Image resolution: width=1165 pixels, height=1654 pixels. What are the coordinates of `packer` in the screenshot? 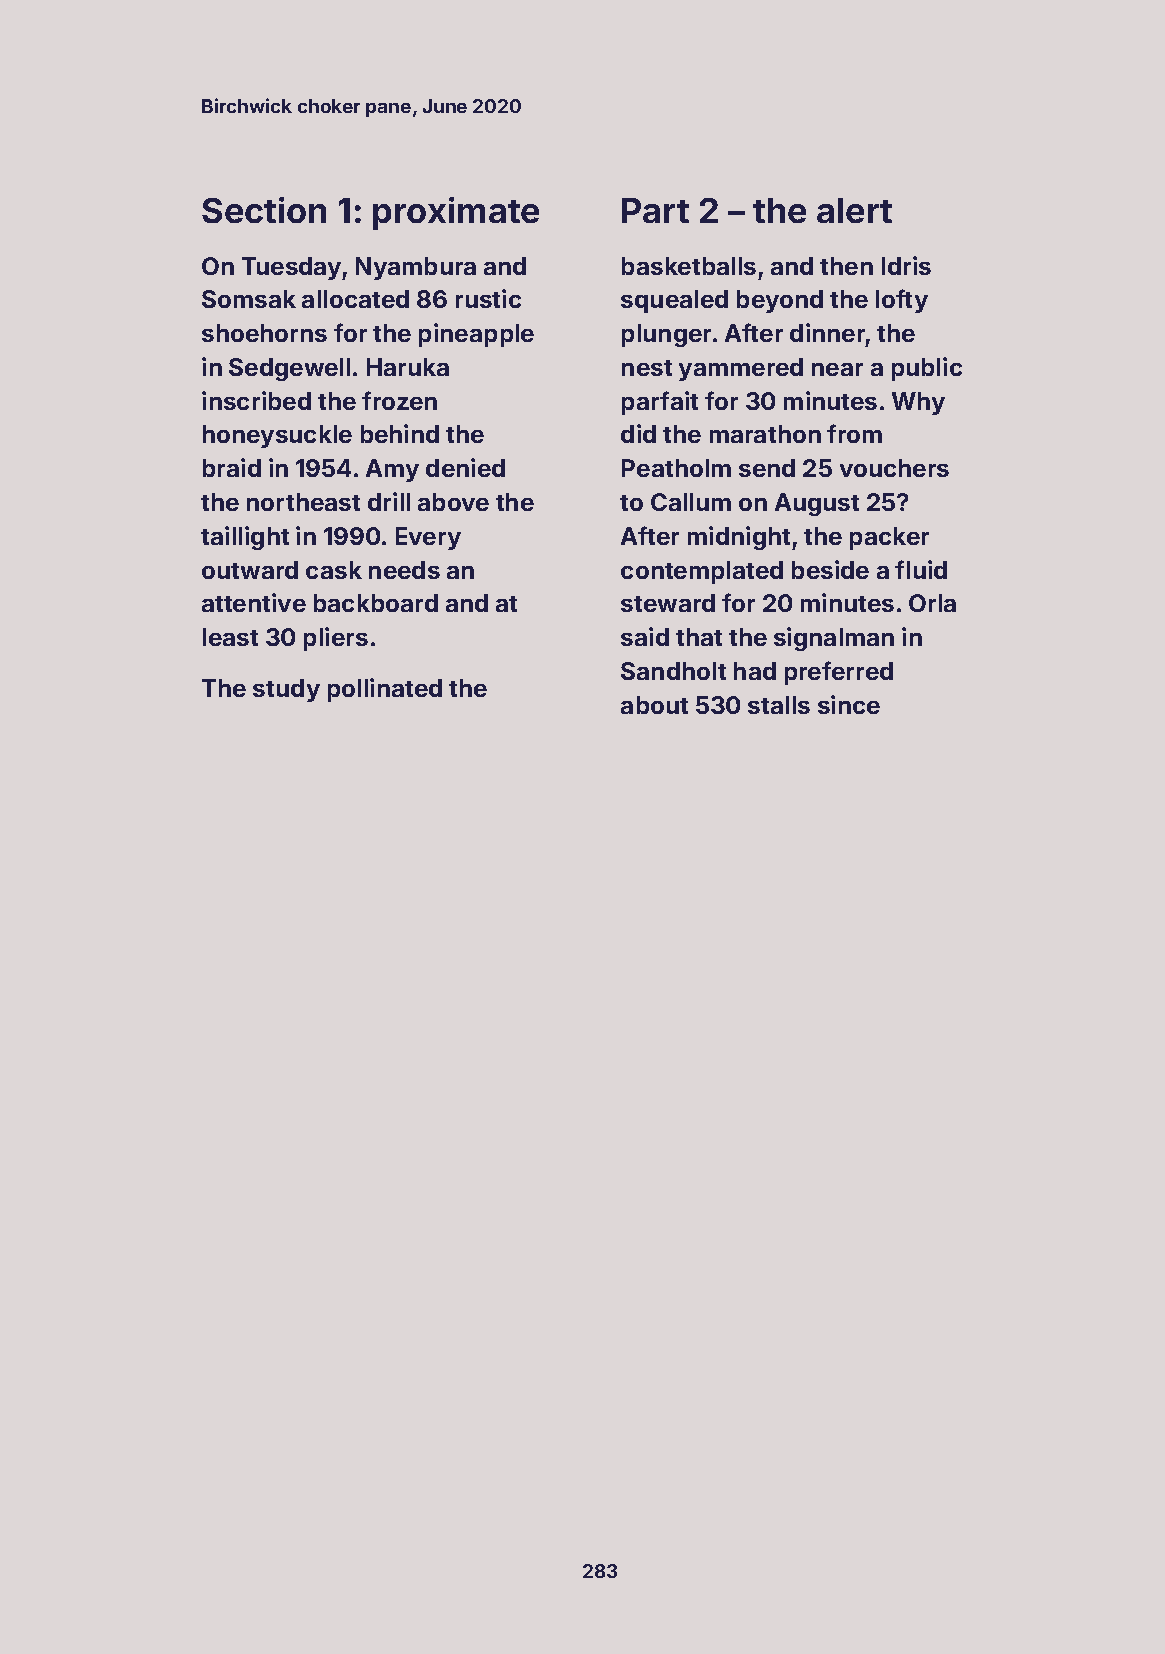 It's located at (889, 538).
